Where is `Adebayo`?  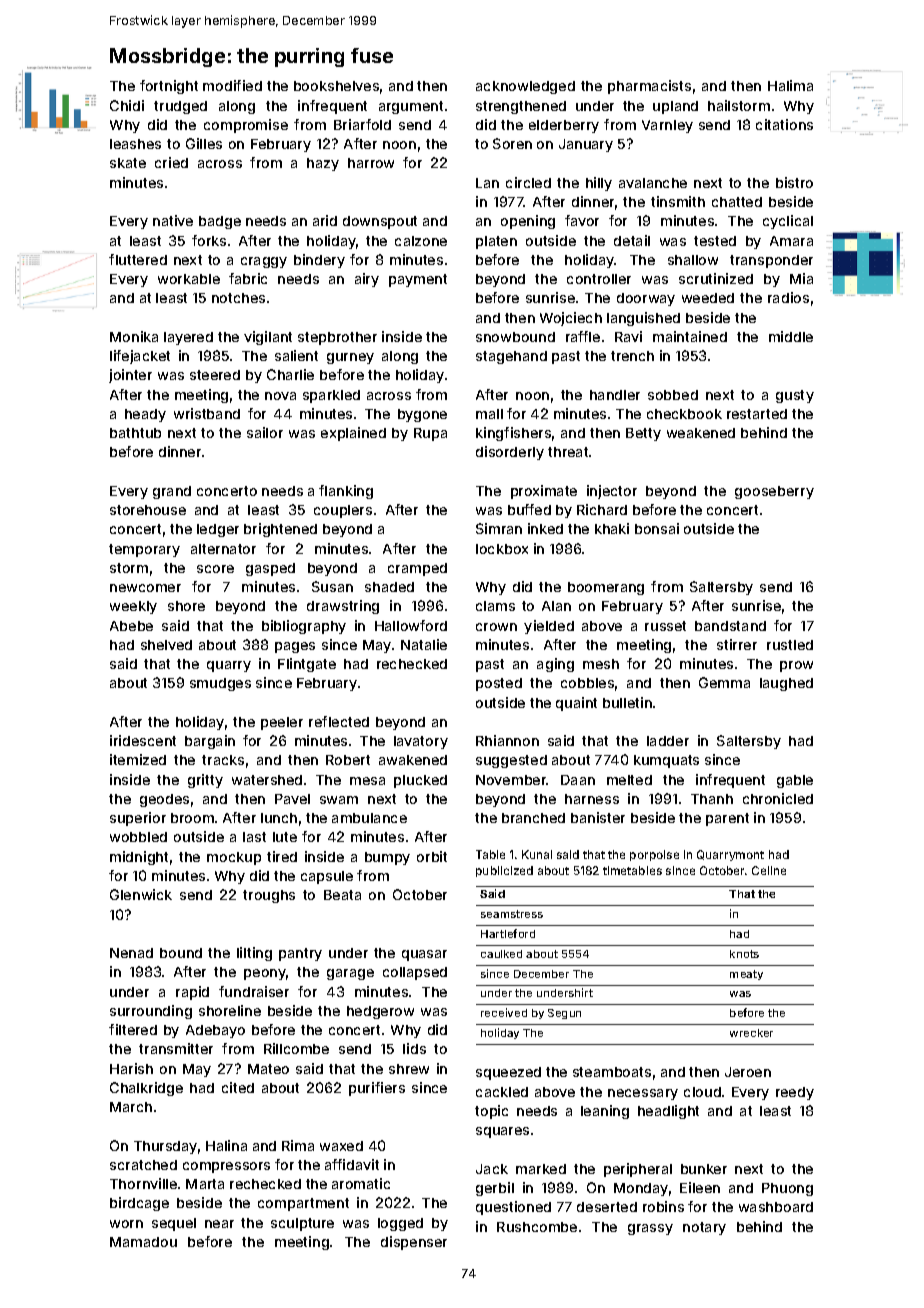
Adebayo is located at coordinates (215, 1031).
